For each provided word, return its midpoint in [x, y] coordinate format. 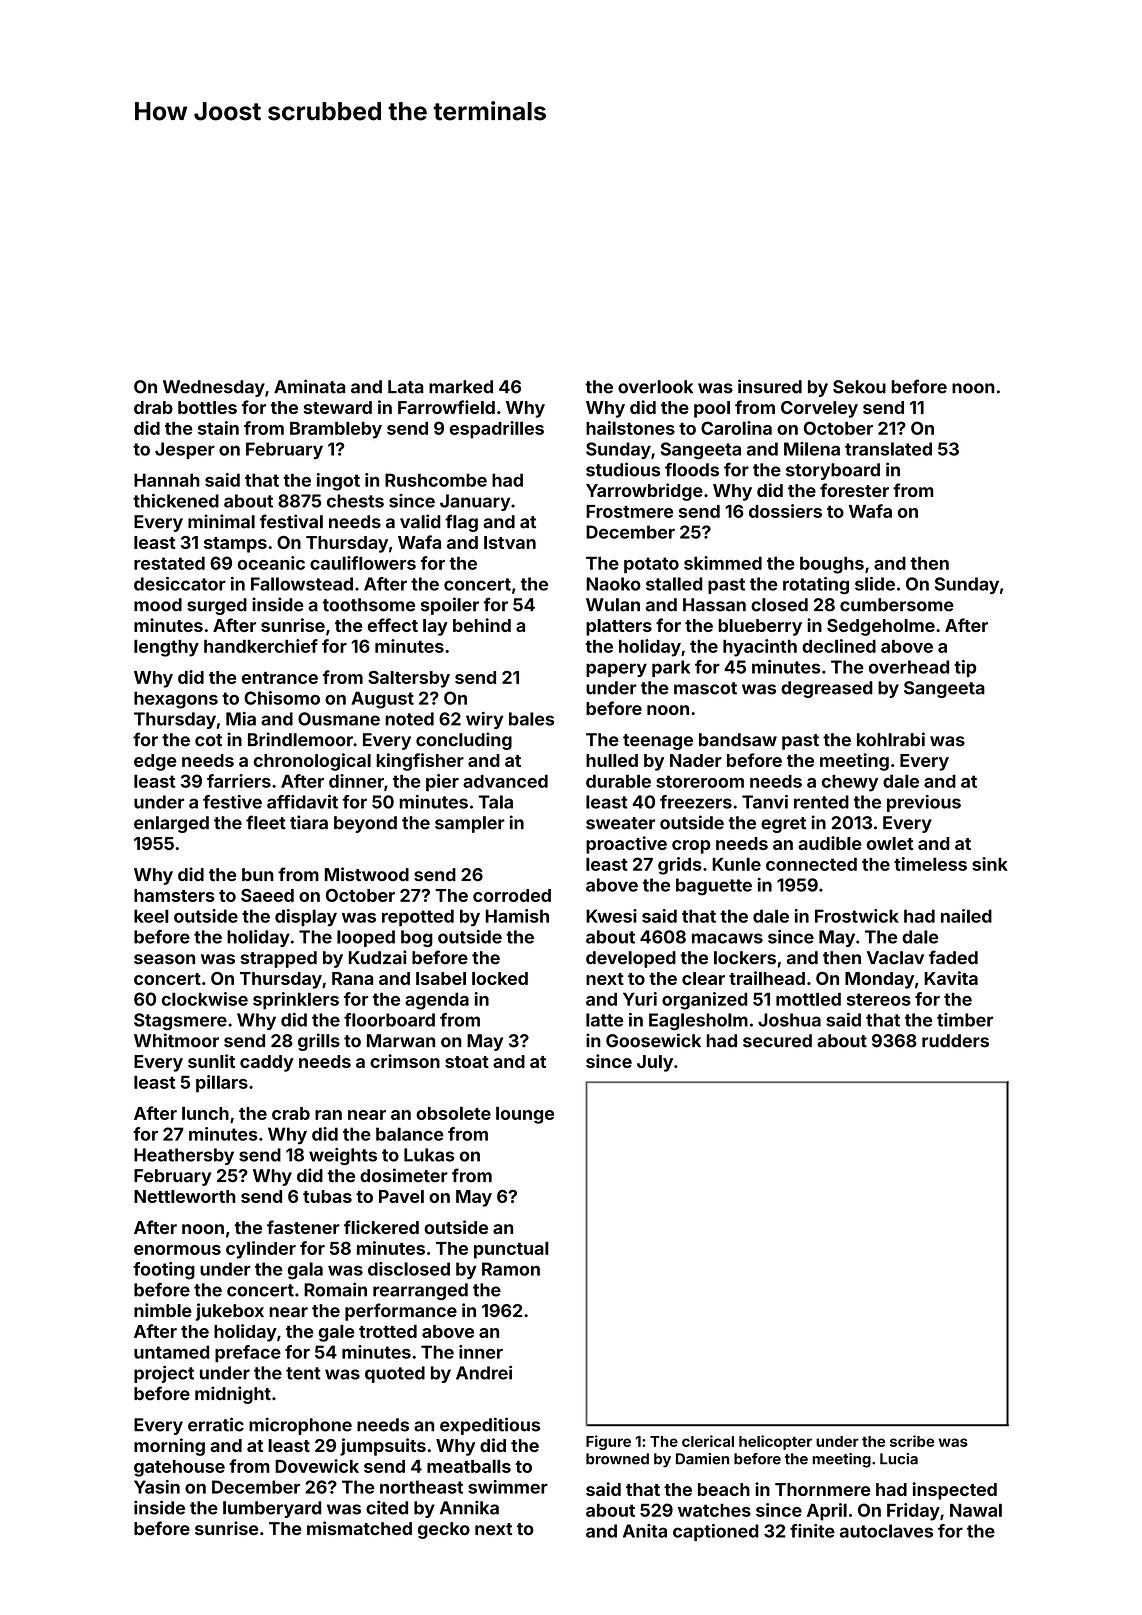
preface [248, 1353]
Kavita [951, 978]
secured [777, 1041]
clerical [708, 1441]
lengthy [166, 648]
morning [169, 1447]
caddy [267, 1063]
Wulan [613, 605]
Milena [812, 449]
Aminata [309, 386]
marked [461, 387]
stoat [467, 1062]
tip [965, 668]
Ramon [511, 1269]
